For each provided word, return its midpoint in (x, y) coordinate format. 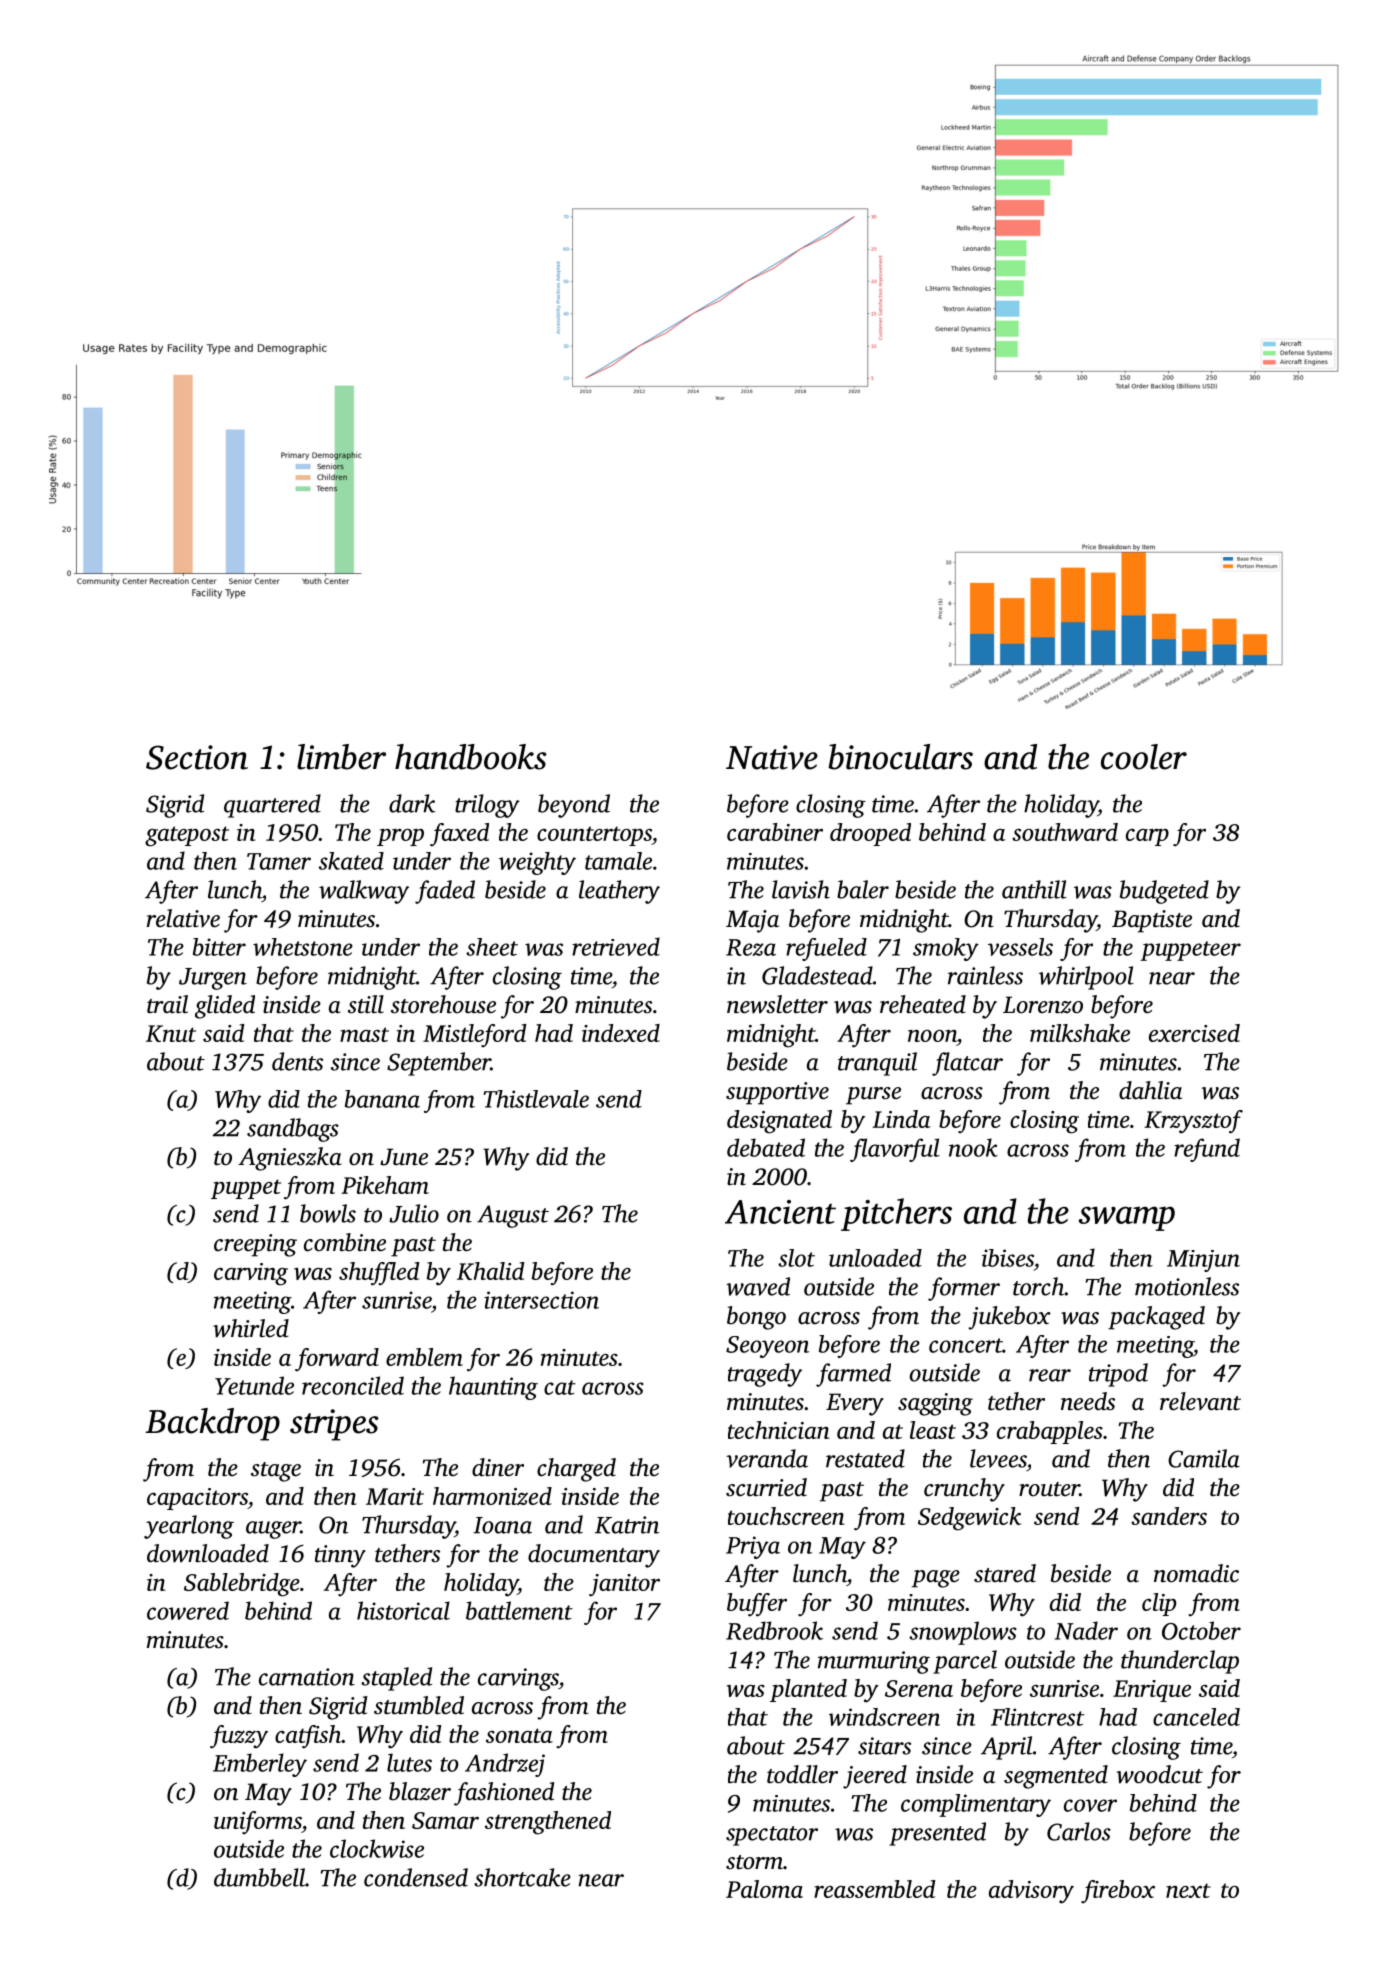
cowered (188, 1610)
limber (341, 757)
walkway (364, 892)
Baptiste (1152, 921)
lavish (801, 889)
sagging (935, 1404)
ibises (1008, 1258)
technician (779, 1430)
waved (758, 1286)
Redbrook (774, 1630)
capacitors (197, 1499)
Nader (1086, 1630)
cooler (1144, 757)
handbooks (471, 757)
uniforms (258, 1822)
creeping (255, 1245)
